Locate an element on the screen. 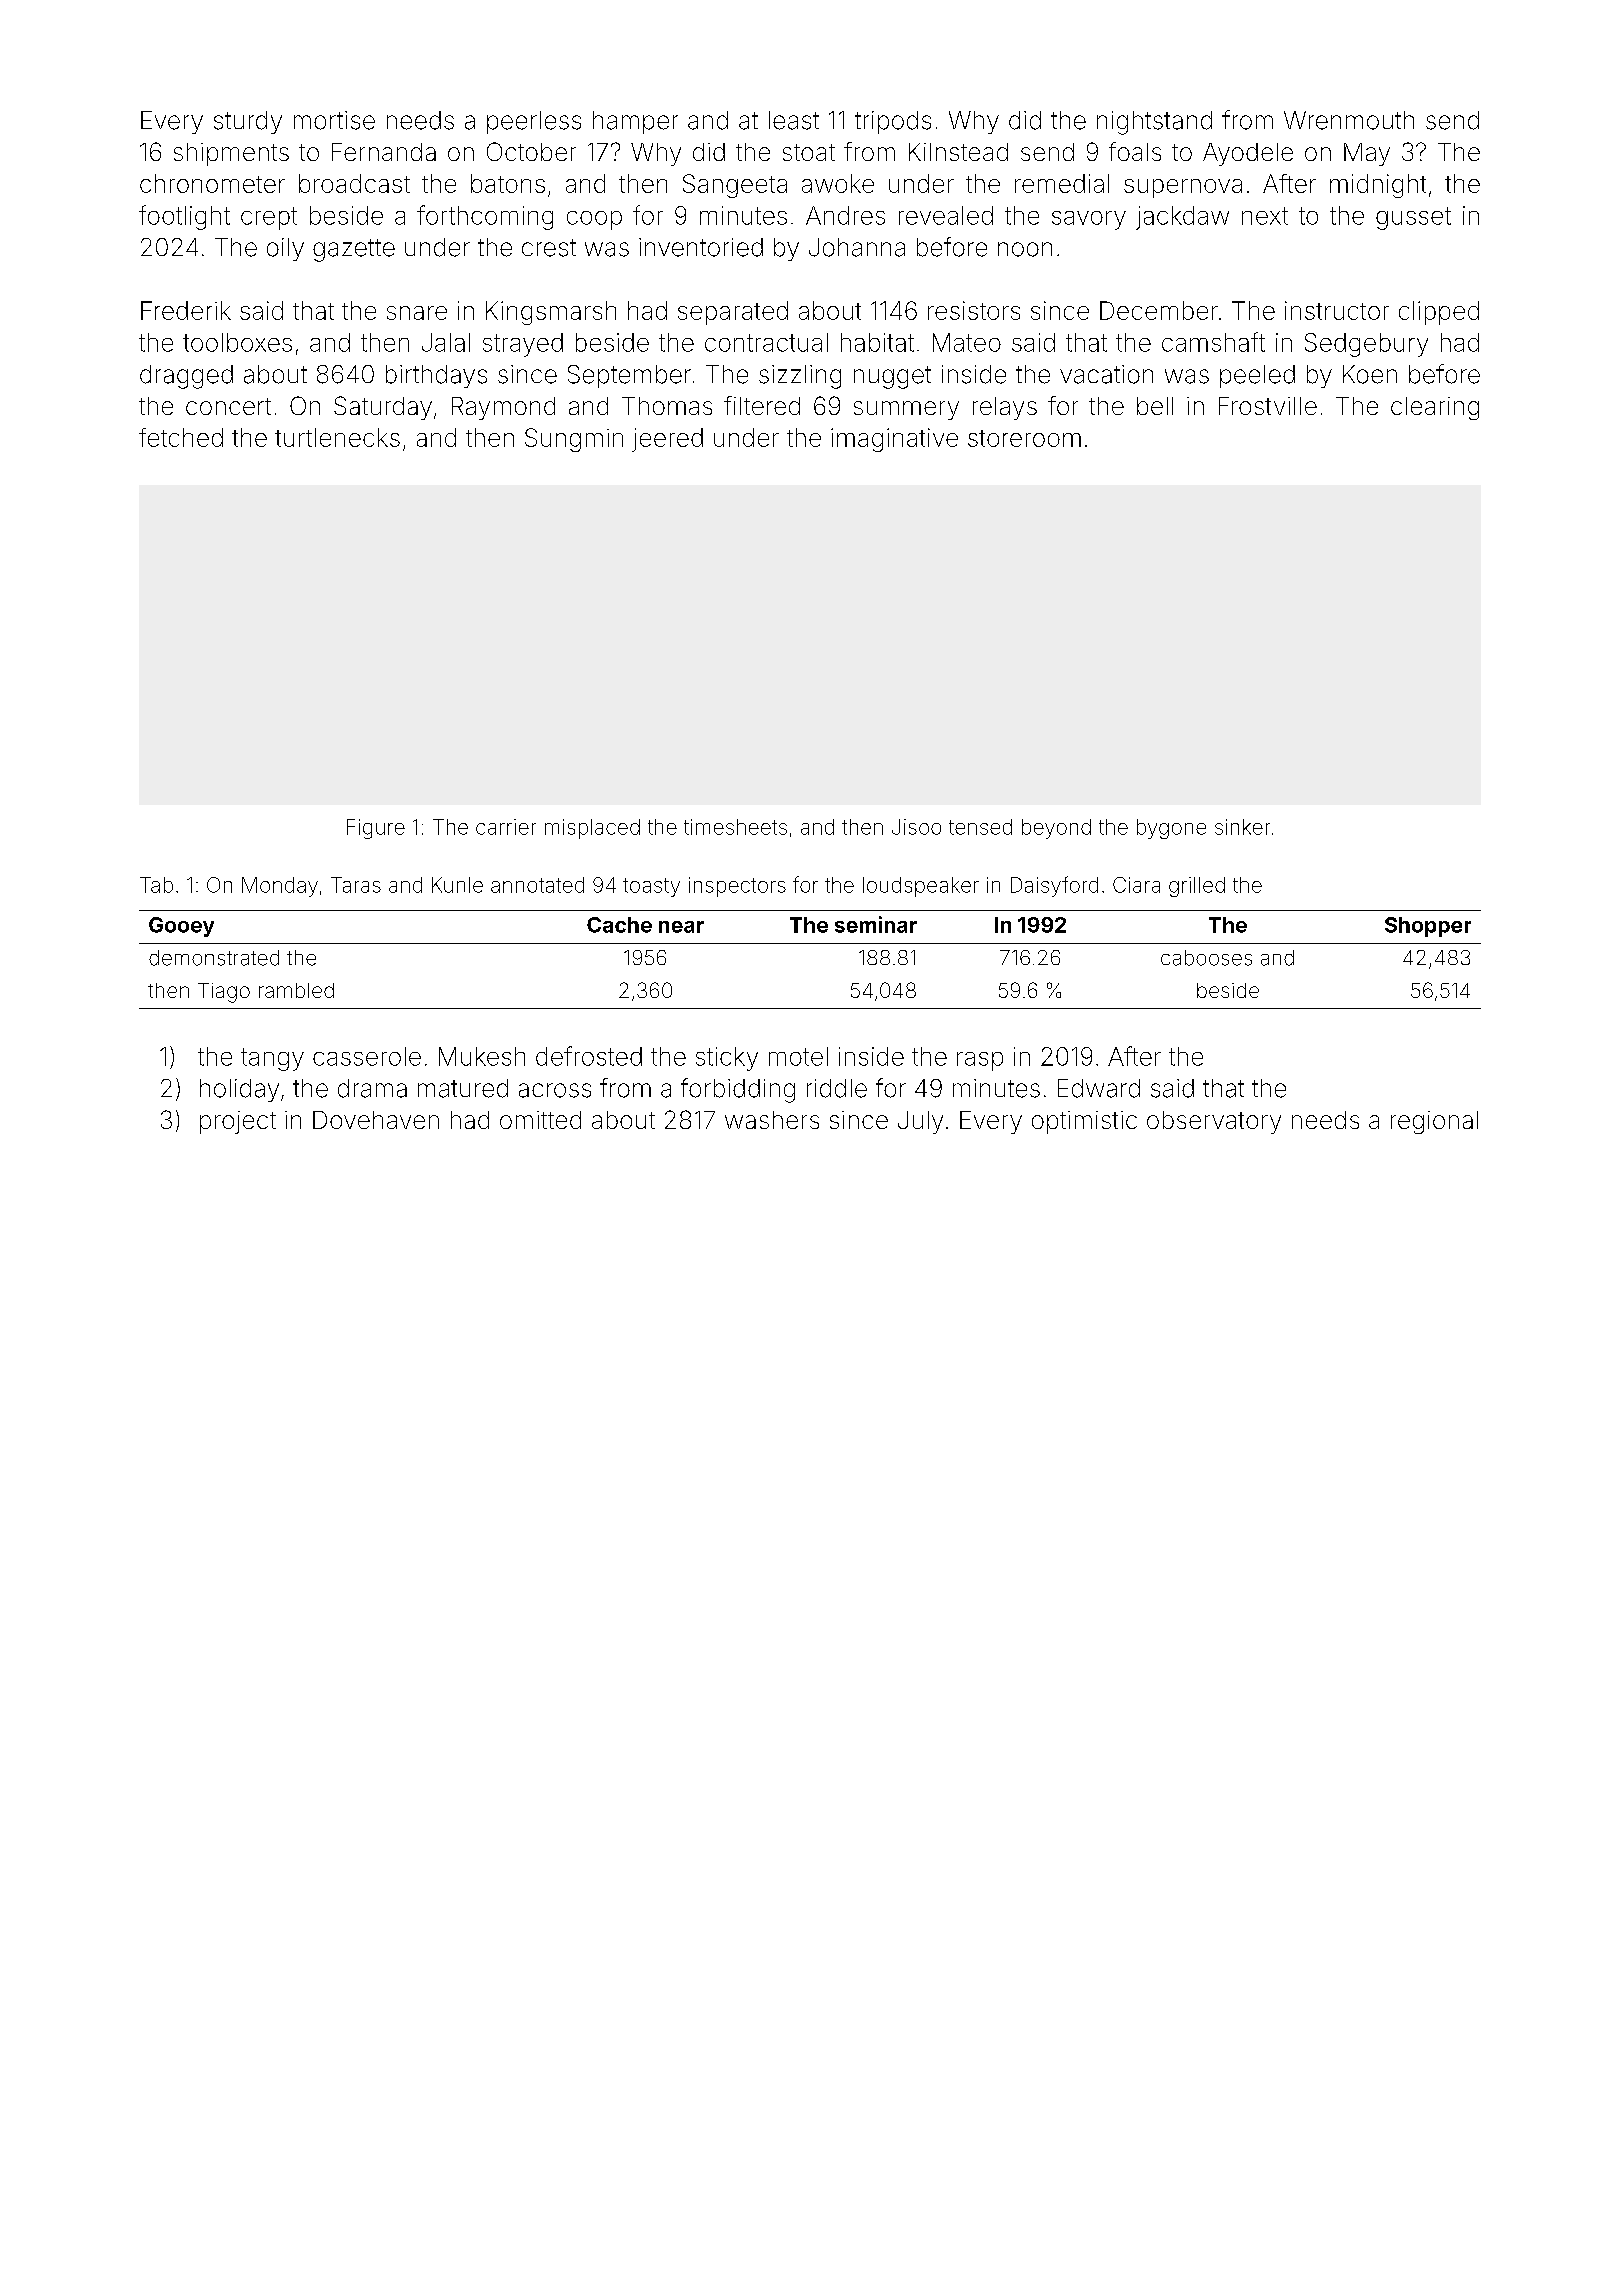 This screenshot has height=2292, width=1620. turtlenecks is located at coordinates (337, 437).
